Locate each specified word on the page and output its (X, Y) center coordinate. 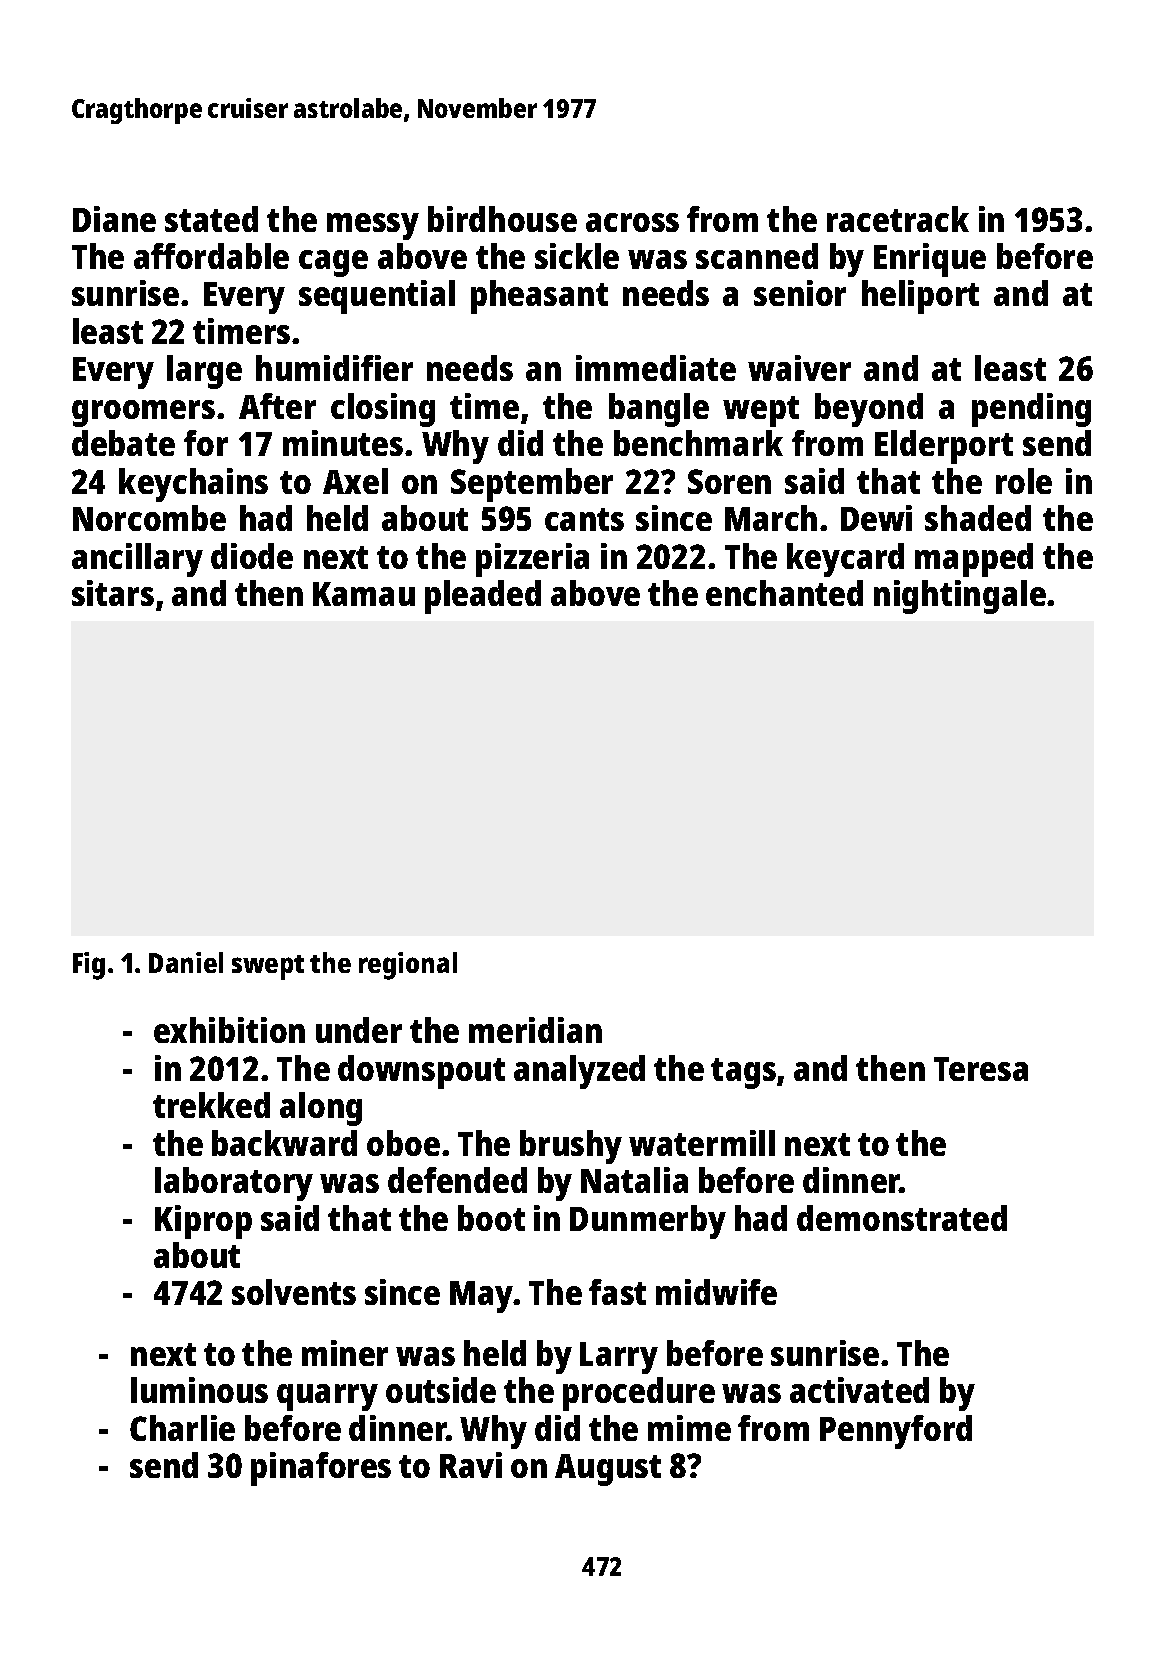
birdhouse (502, 219)
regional (408, 966)
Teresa (981, 1069)
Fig (89, 966)
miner (345, 1353)
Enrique (930, 260)
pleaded (483, 597)
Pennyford (896, 1432)
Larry (619, 1358)
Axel (355, 481)
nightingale (960, 597)
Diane (114, 219)
